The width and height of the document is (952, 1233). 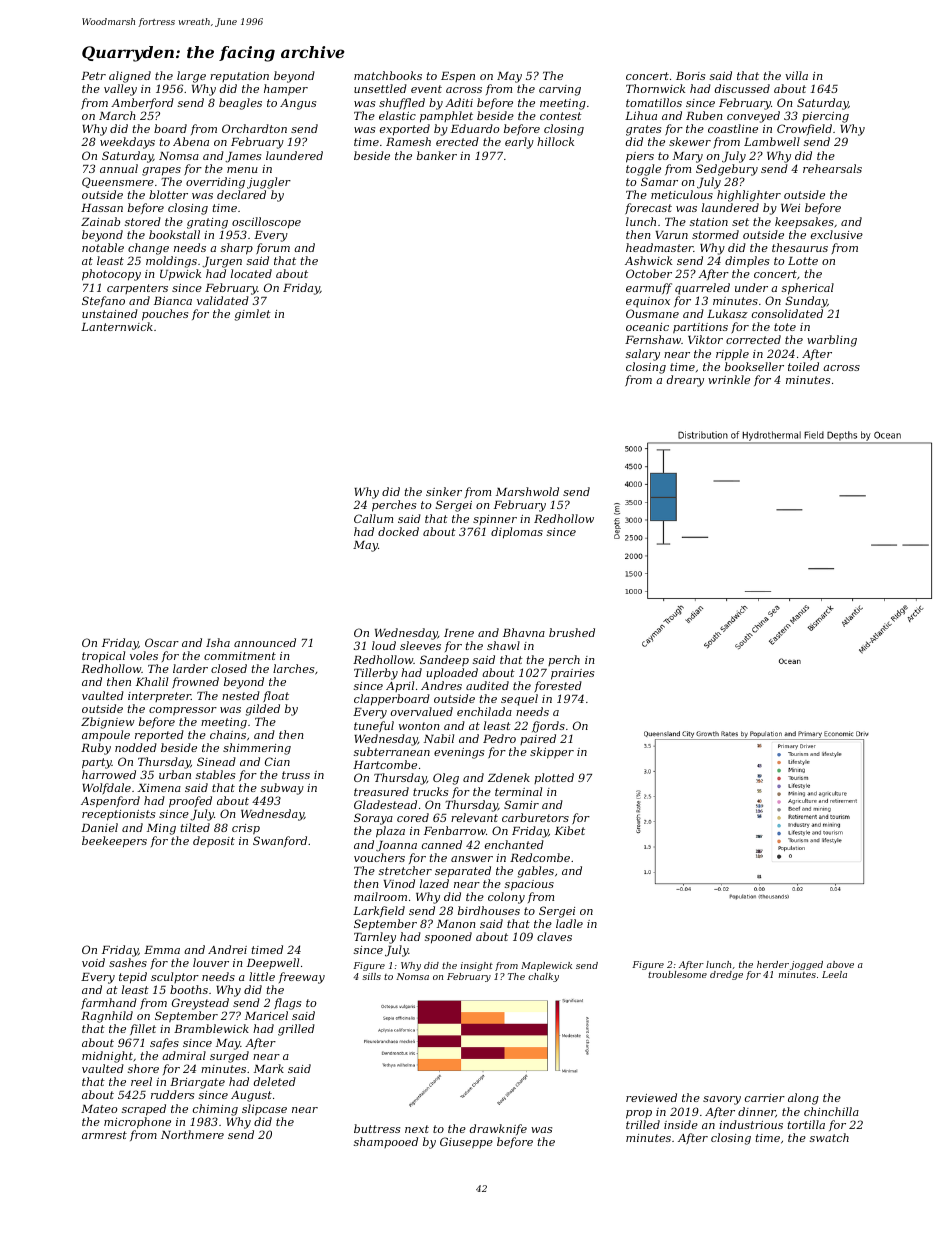 What do you see at coordinates (106, 735) in the document?
I see `ampoule` at bounding box center [106, 735].
